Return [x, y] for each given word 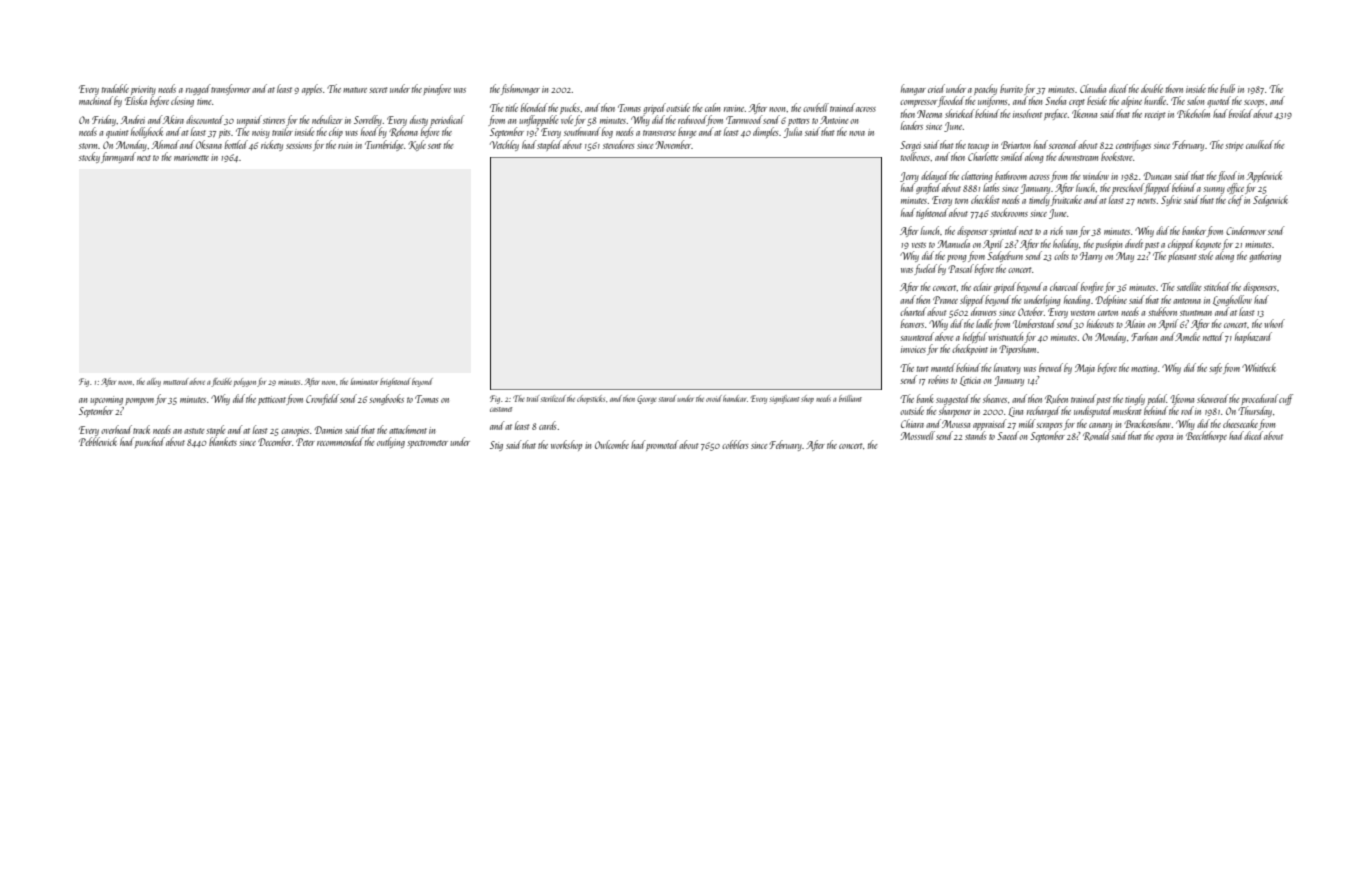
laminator [364, 381]
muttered [176, 381]
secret [378, 90]
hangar [913, 89]
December [275, 441]
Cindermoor [1246, 230]
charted [913, 311]
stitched [1217, 286]
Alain [1135, 323]
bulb [1227, 88]
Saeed [1008, 435]
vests [919, 245]
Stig [496, 446]
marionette [191, 158]
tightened [932, 213]
